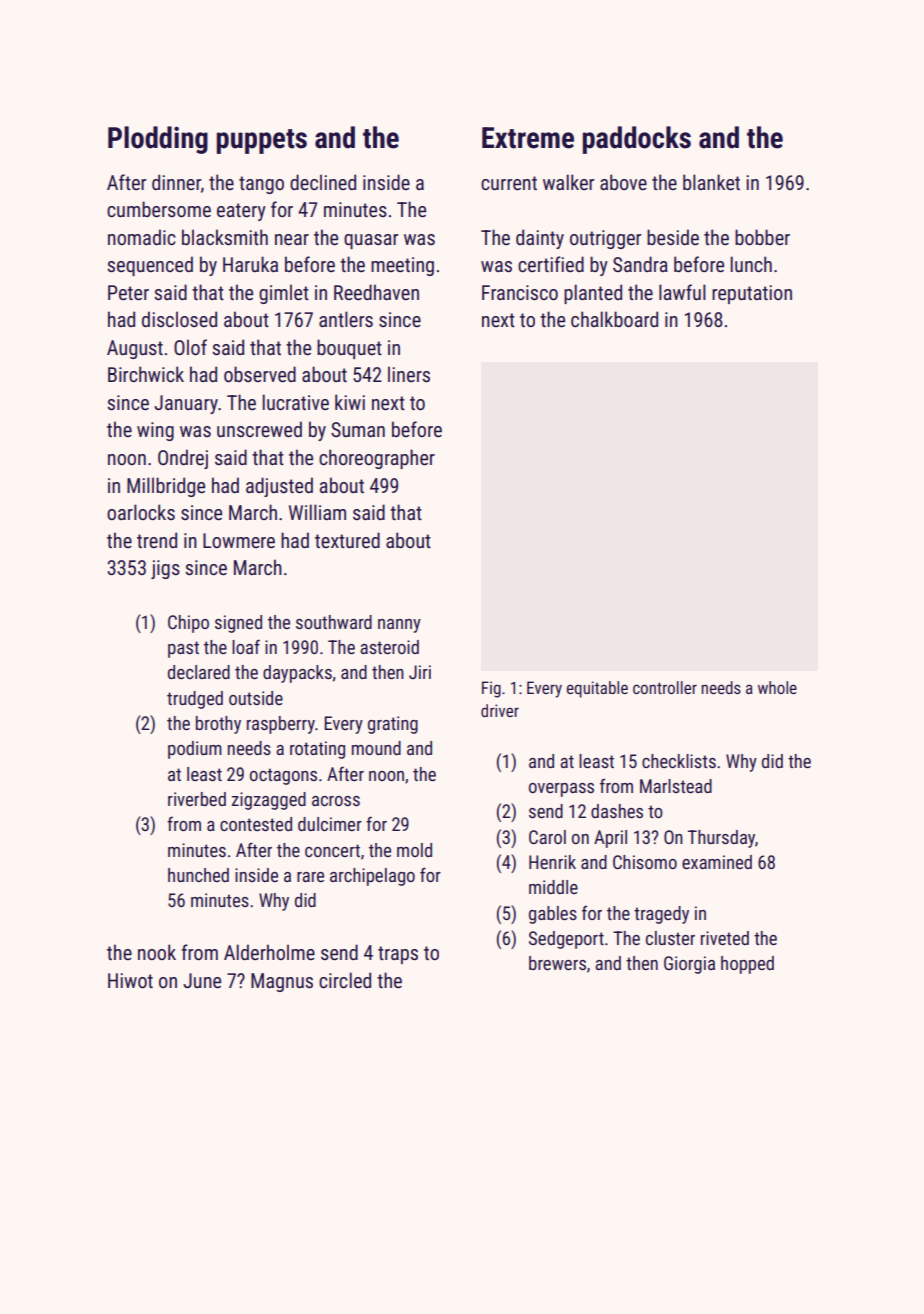 The width and height of the screenshot is (924, 1314). What do you see at coordinates (711, 182) in the screenshot?
I see `blanket` at bounding box center [711, 182].
